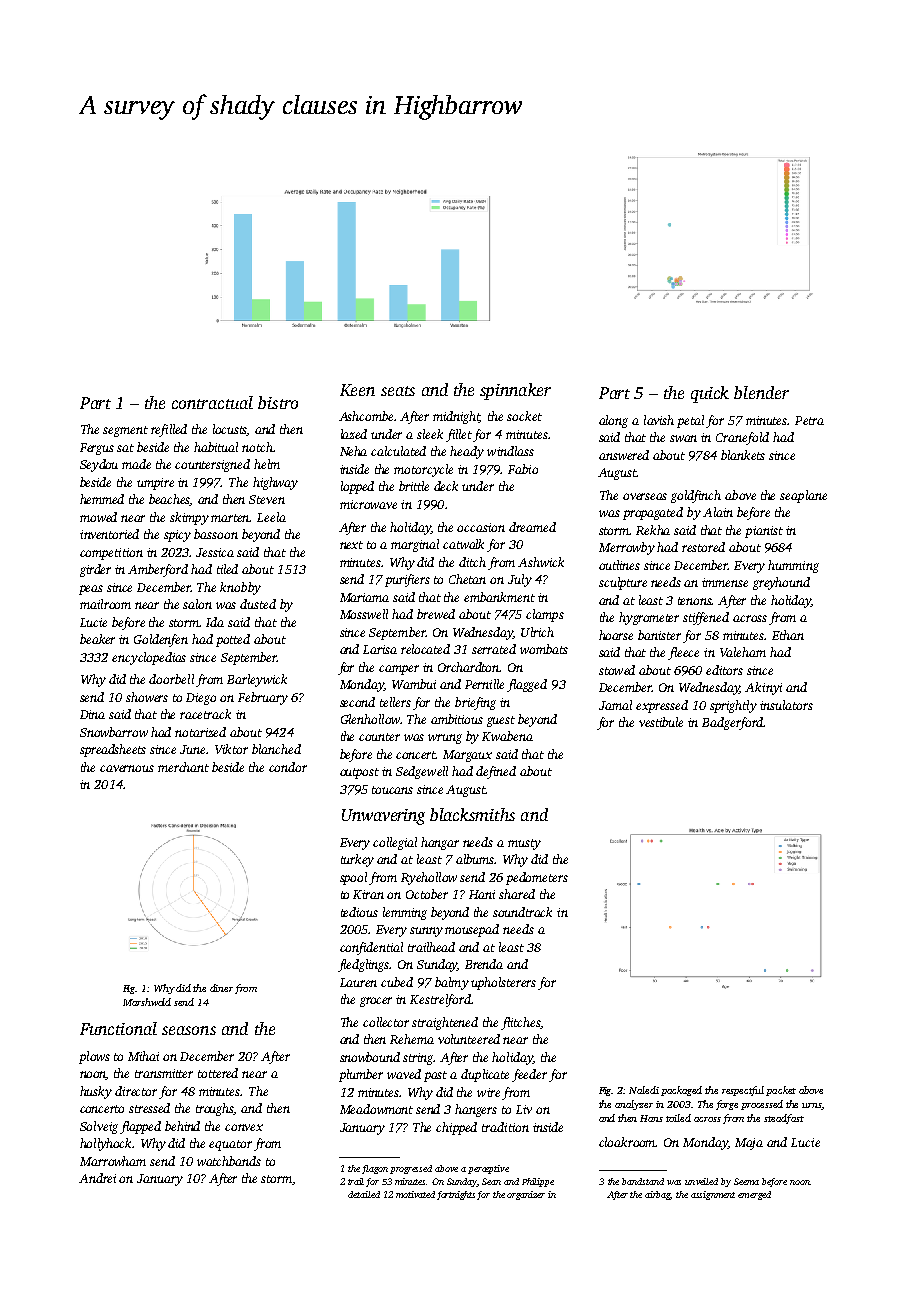 The width and height of the screenshot is (908, 1316). What do you see at coordinates (537, 878) in the screenshot?
I see `pedometers` at bounding box center [537, 878].
